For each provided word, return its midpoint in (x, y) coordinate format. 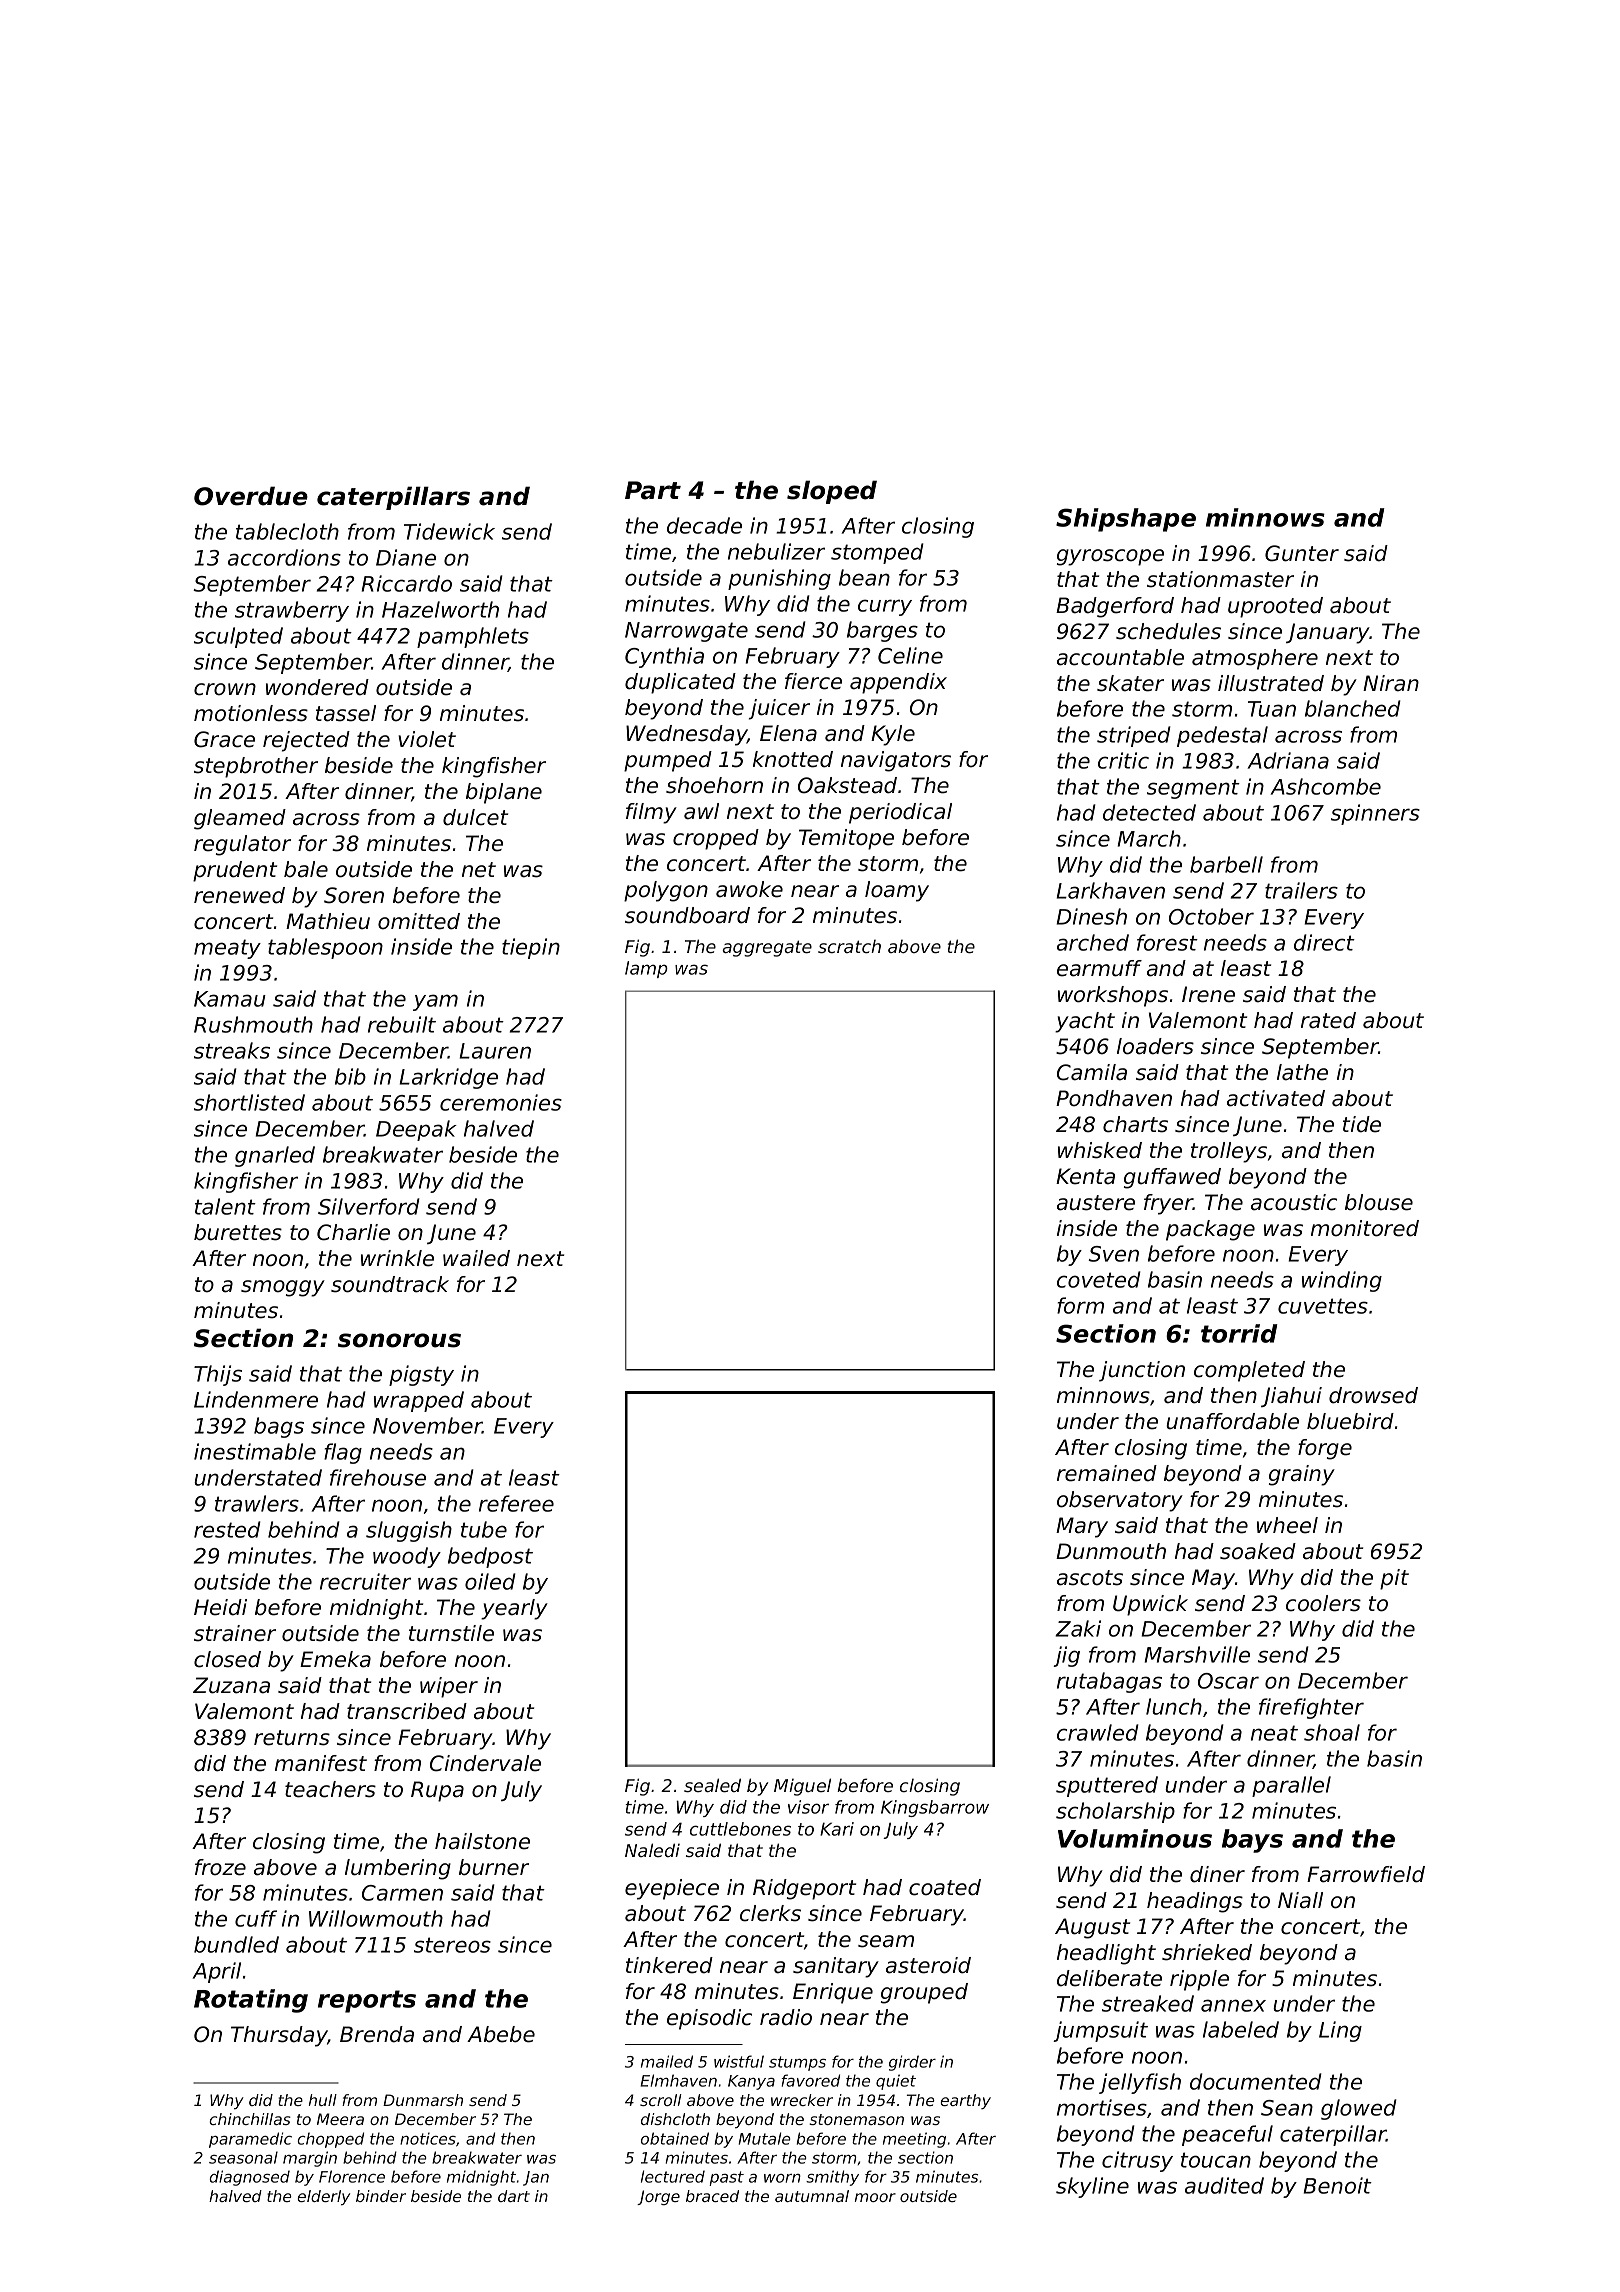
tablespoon (325, 948)
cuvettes (1323, 1306)
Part (653, 490)
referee (516, 1503)
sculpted (238, 637)
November (427, 1425)
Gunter (1302, 553)
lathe (1302, 1072)
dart (514, 2196)
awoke (749, 889)
